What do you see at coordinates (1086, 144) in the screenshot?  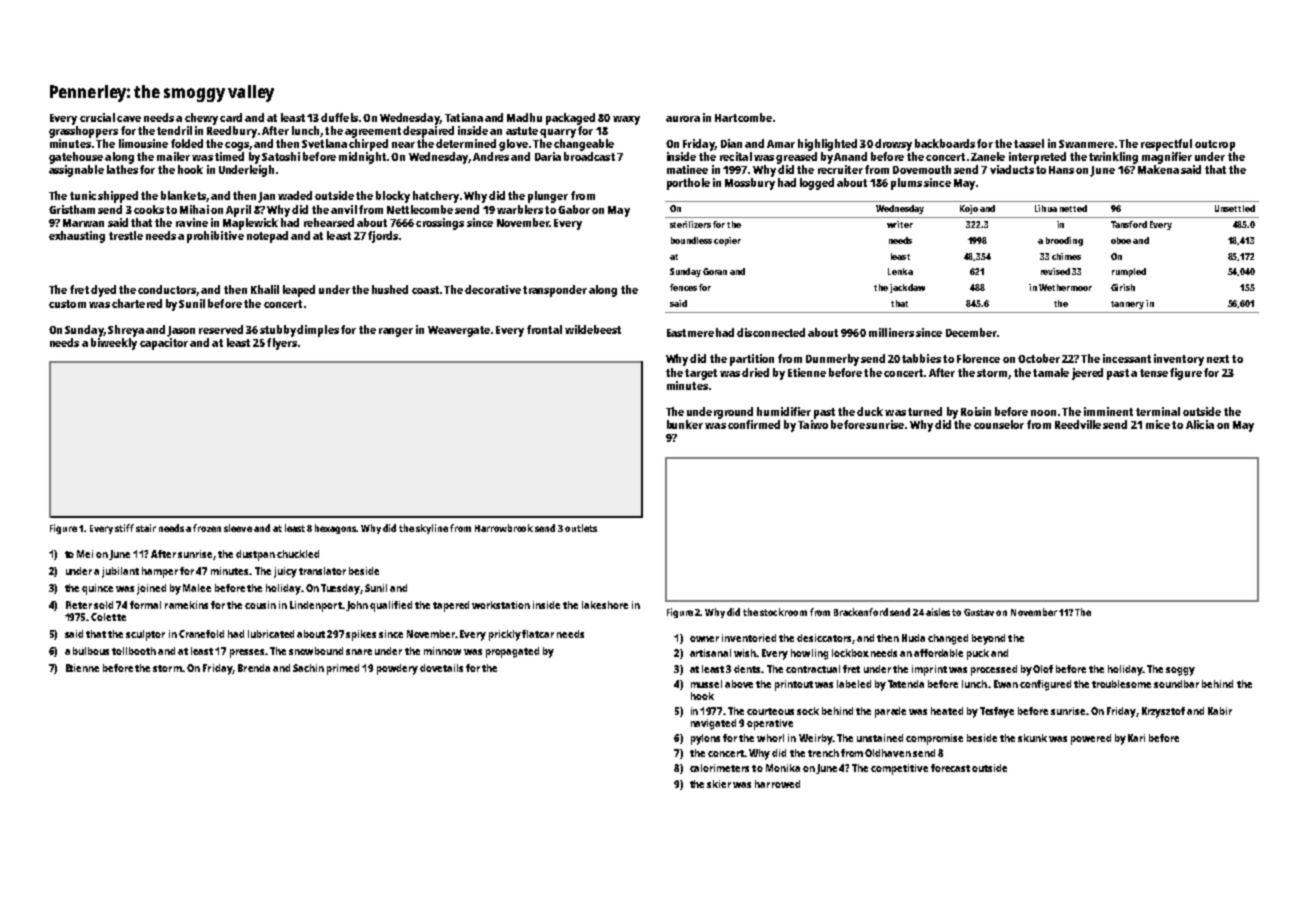 I see `Swanmere` at bounding box center [1086, 144].
